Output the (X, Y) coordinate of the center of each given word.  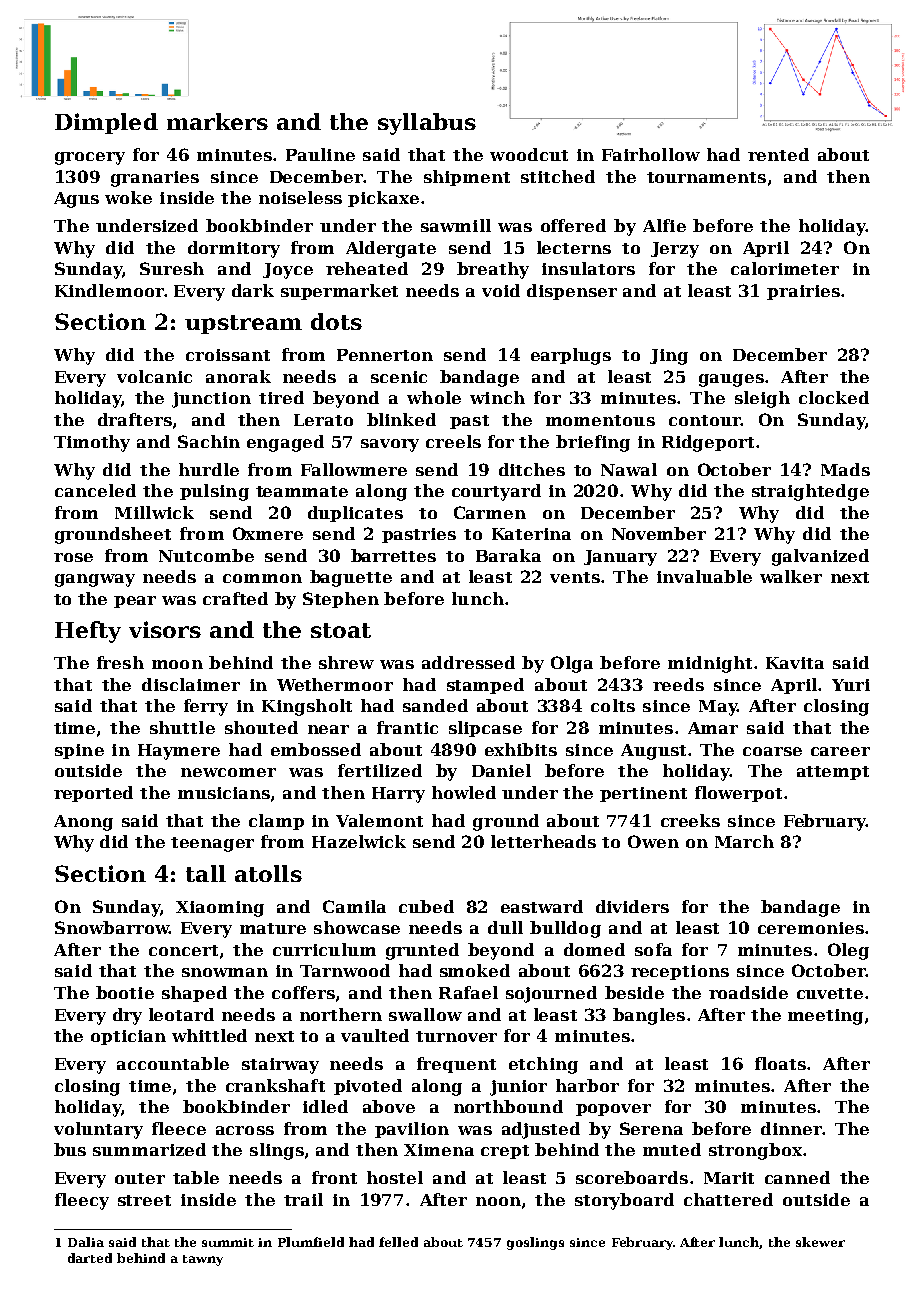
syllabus (427, 124)
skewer (820, 1242)
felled (398, 1242)
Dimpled (106, 123)
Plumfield (311, 1242)
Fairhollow (651, 154)
